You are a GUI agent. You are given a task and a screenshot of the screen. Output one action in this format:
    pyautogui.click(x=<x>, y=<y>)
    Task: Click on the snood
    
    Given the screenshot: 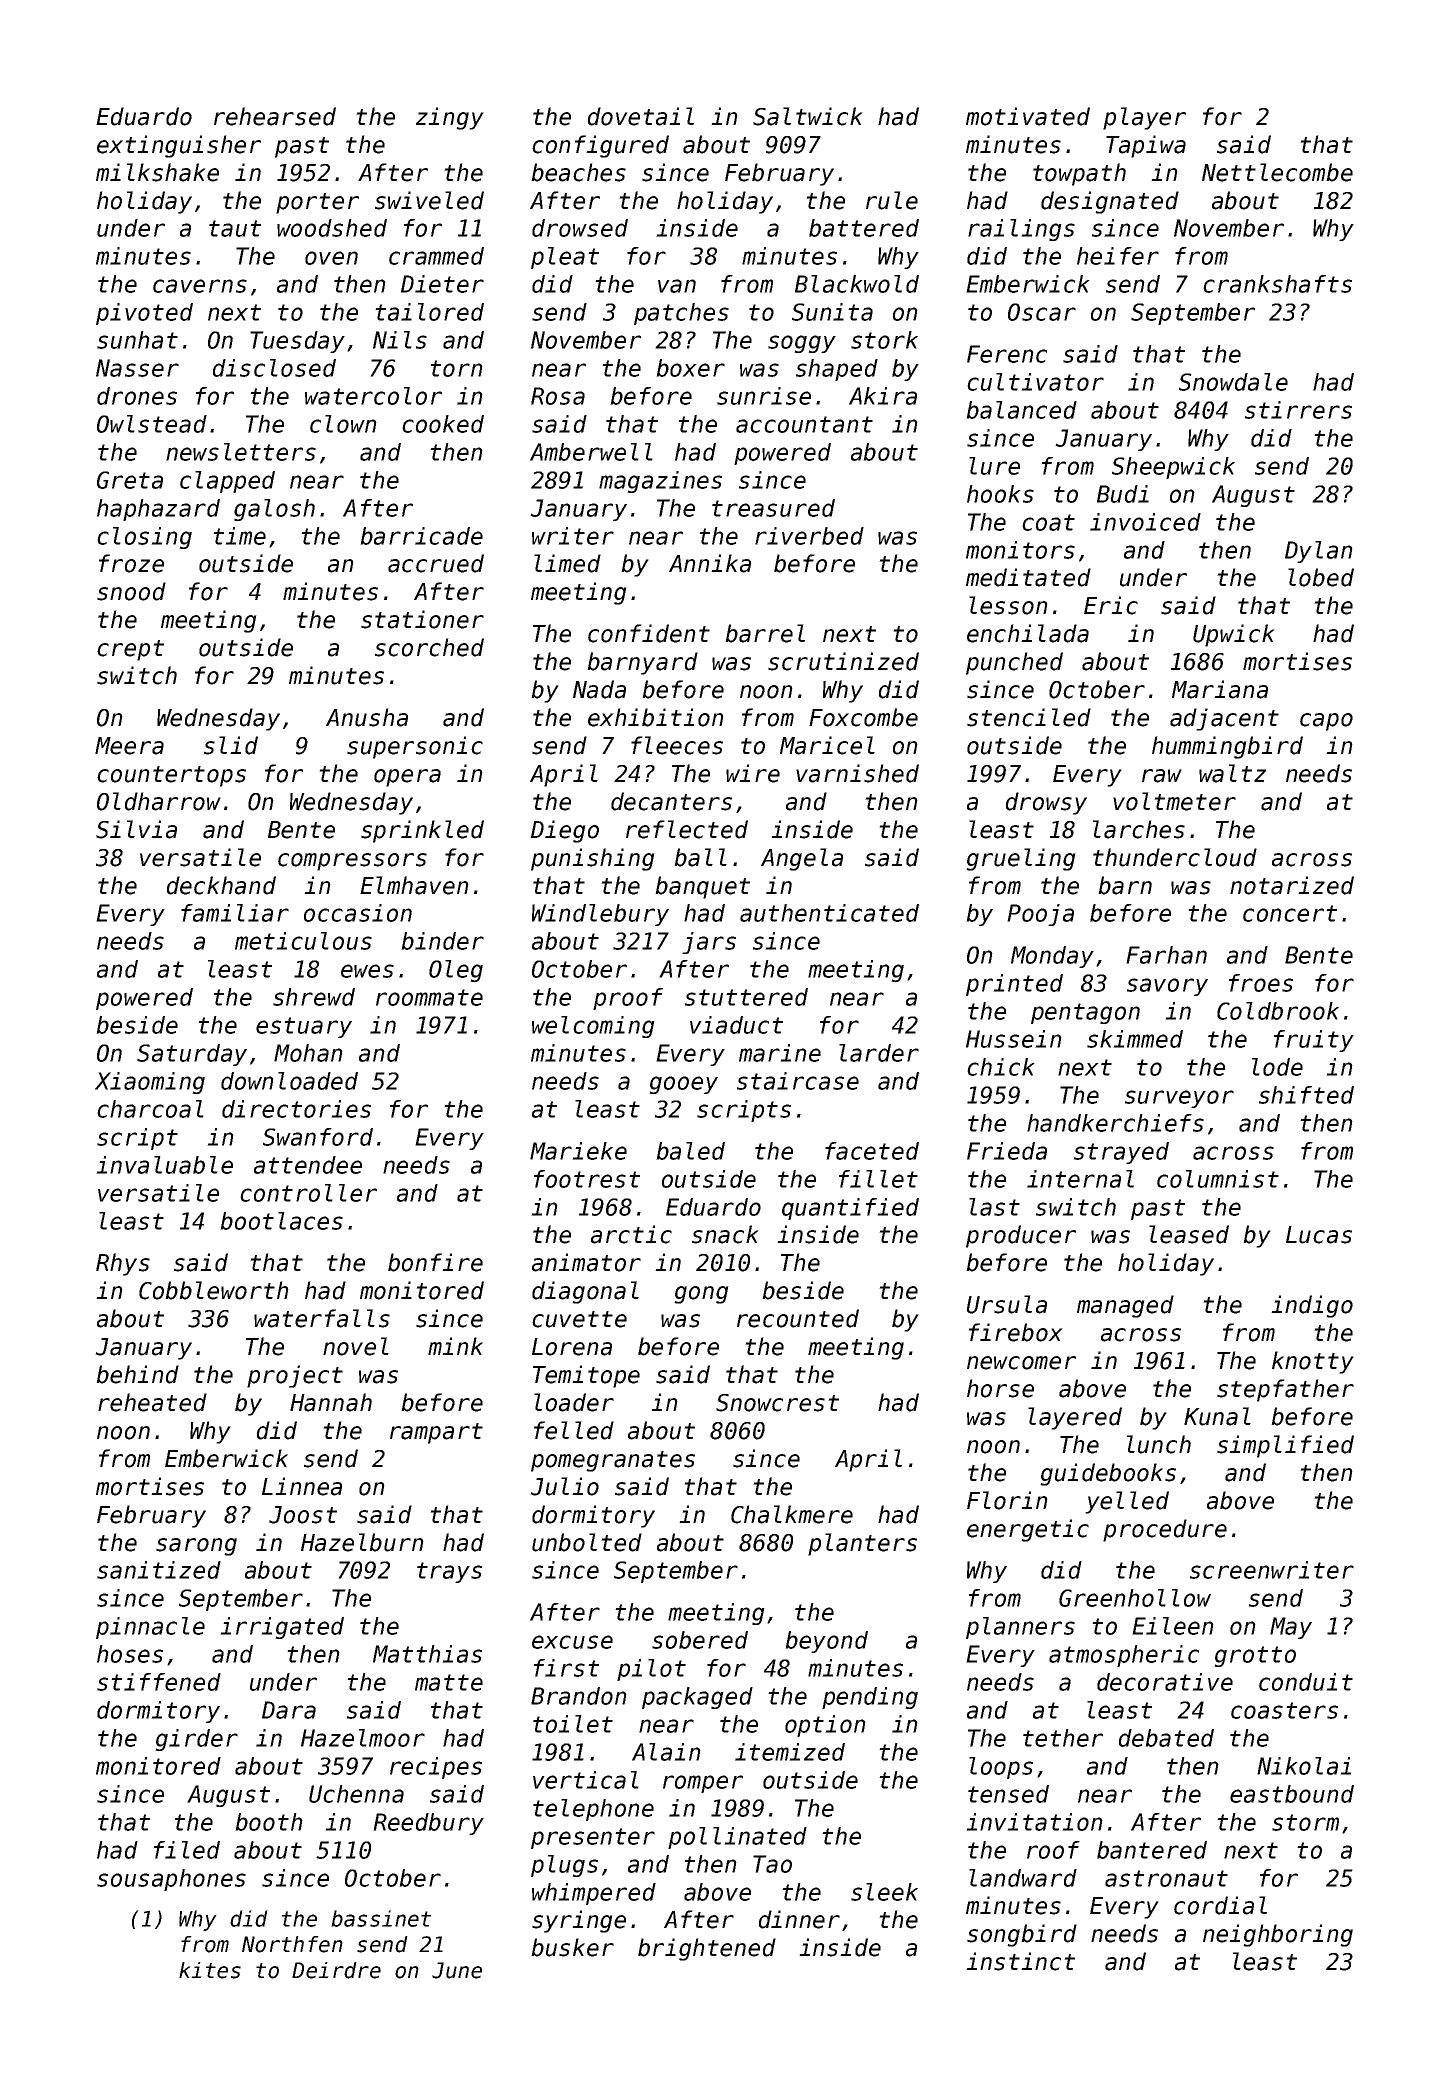 What is the action you would take?
    pyautogui.click(x=131, y=591)
